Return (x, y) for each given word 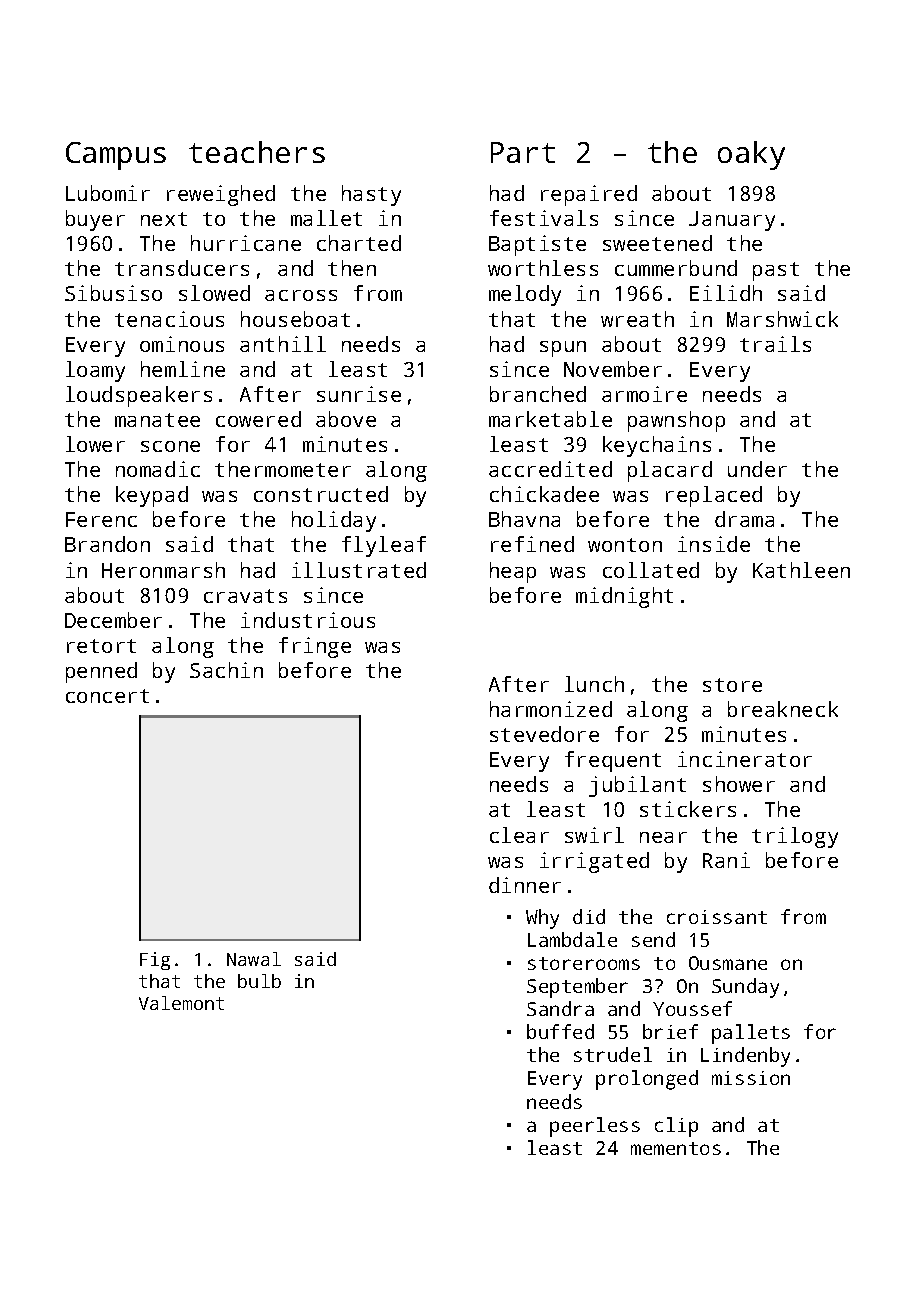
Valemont (181, 1003)
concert (107, 696)
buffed (560, 1031)
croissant (717, 917)
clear (519, 835)
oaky (751, 155)
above (346, 419)
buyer (95, 220)
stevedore (544, 734)
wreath (637, 319)
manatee (157, 420)
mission (751, 1078)
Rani (726, 860)
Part (523, 152)
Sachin (226, 670)
